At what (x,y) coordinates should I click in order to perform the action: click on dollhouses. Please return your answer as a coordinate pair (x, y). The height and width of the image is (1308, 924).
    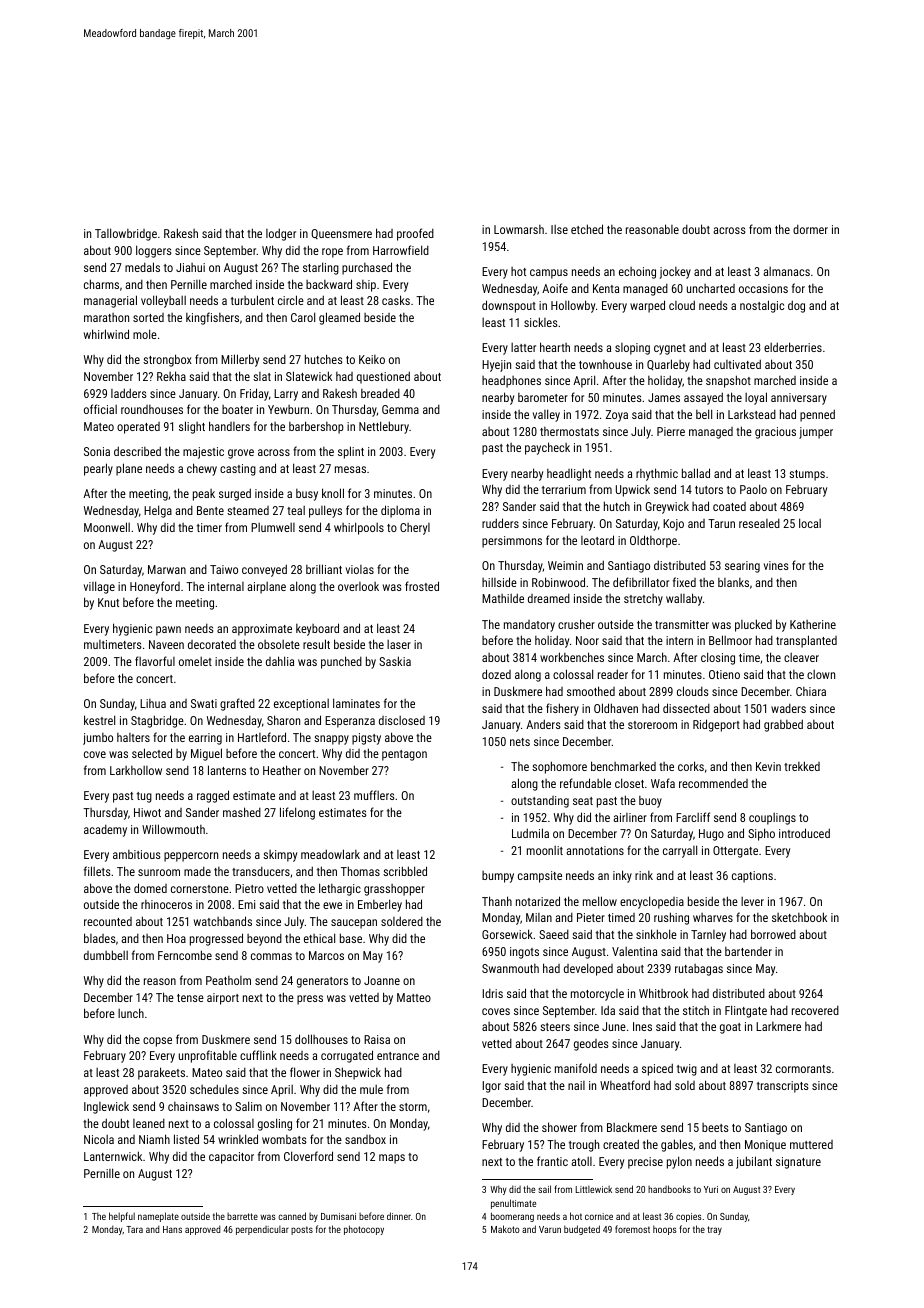
    Looking at the image, I should click on (321, 1039).
